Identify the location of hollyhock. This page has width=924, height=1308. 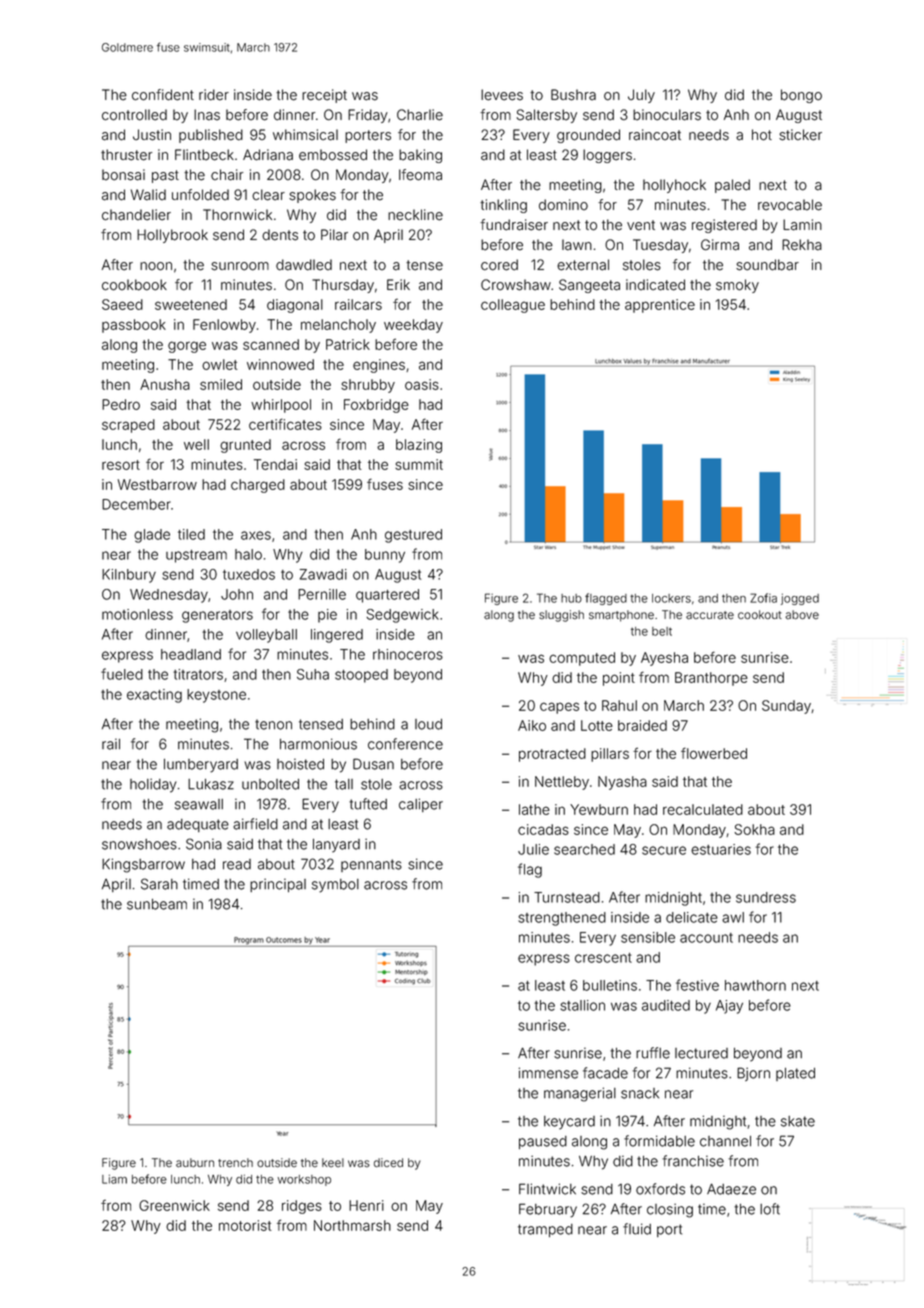
(674, 186).
